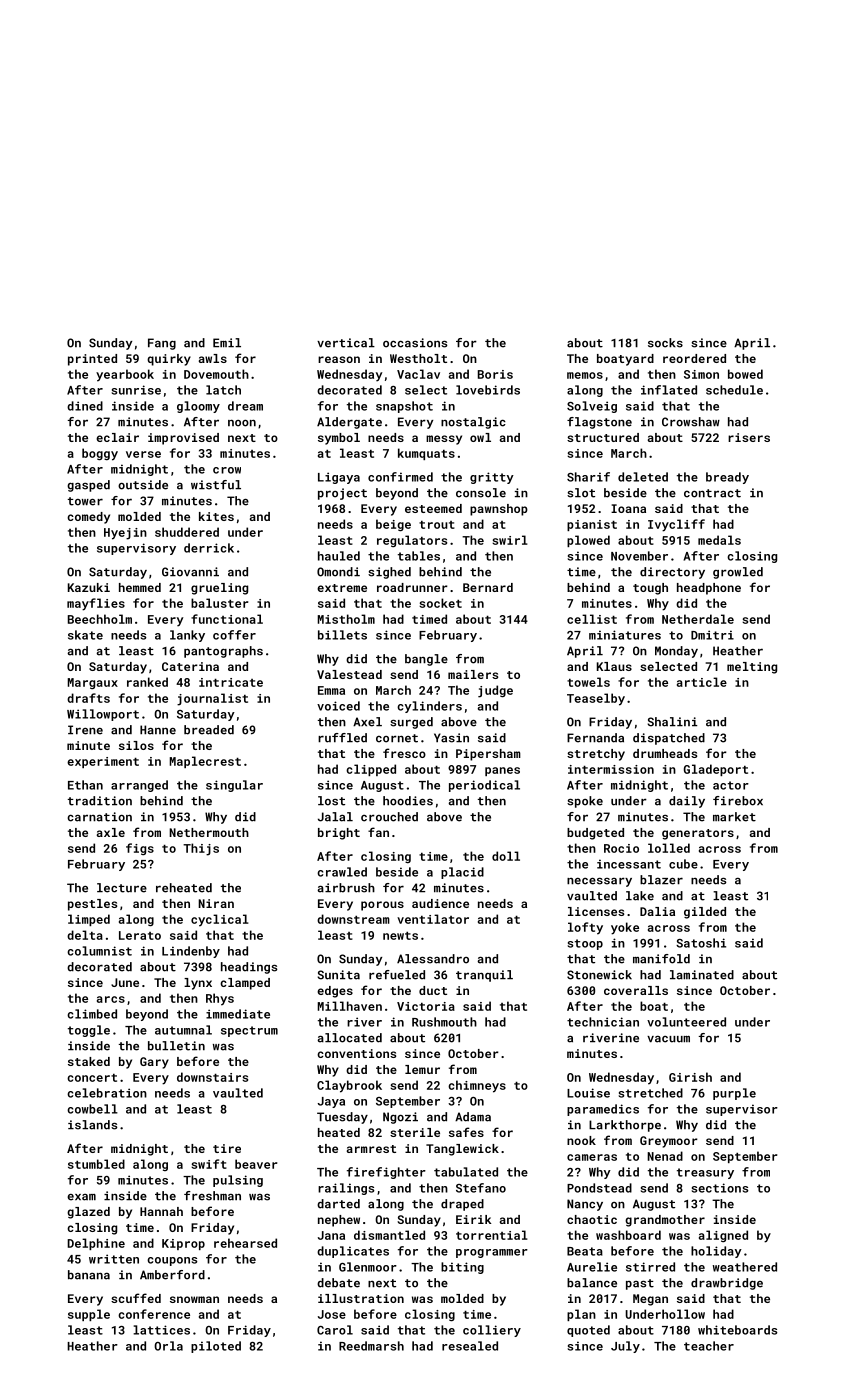 The image size is (849, 1400). I want to click on supple, so click(89, 1315).
